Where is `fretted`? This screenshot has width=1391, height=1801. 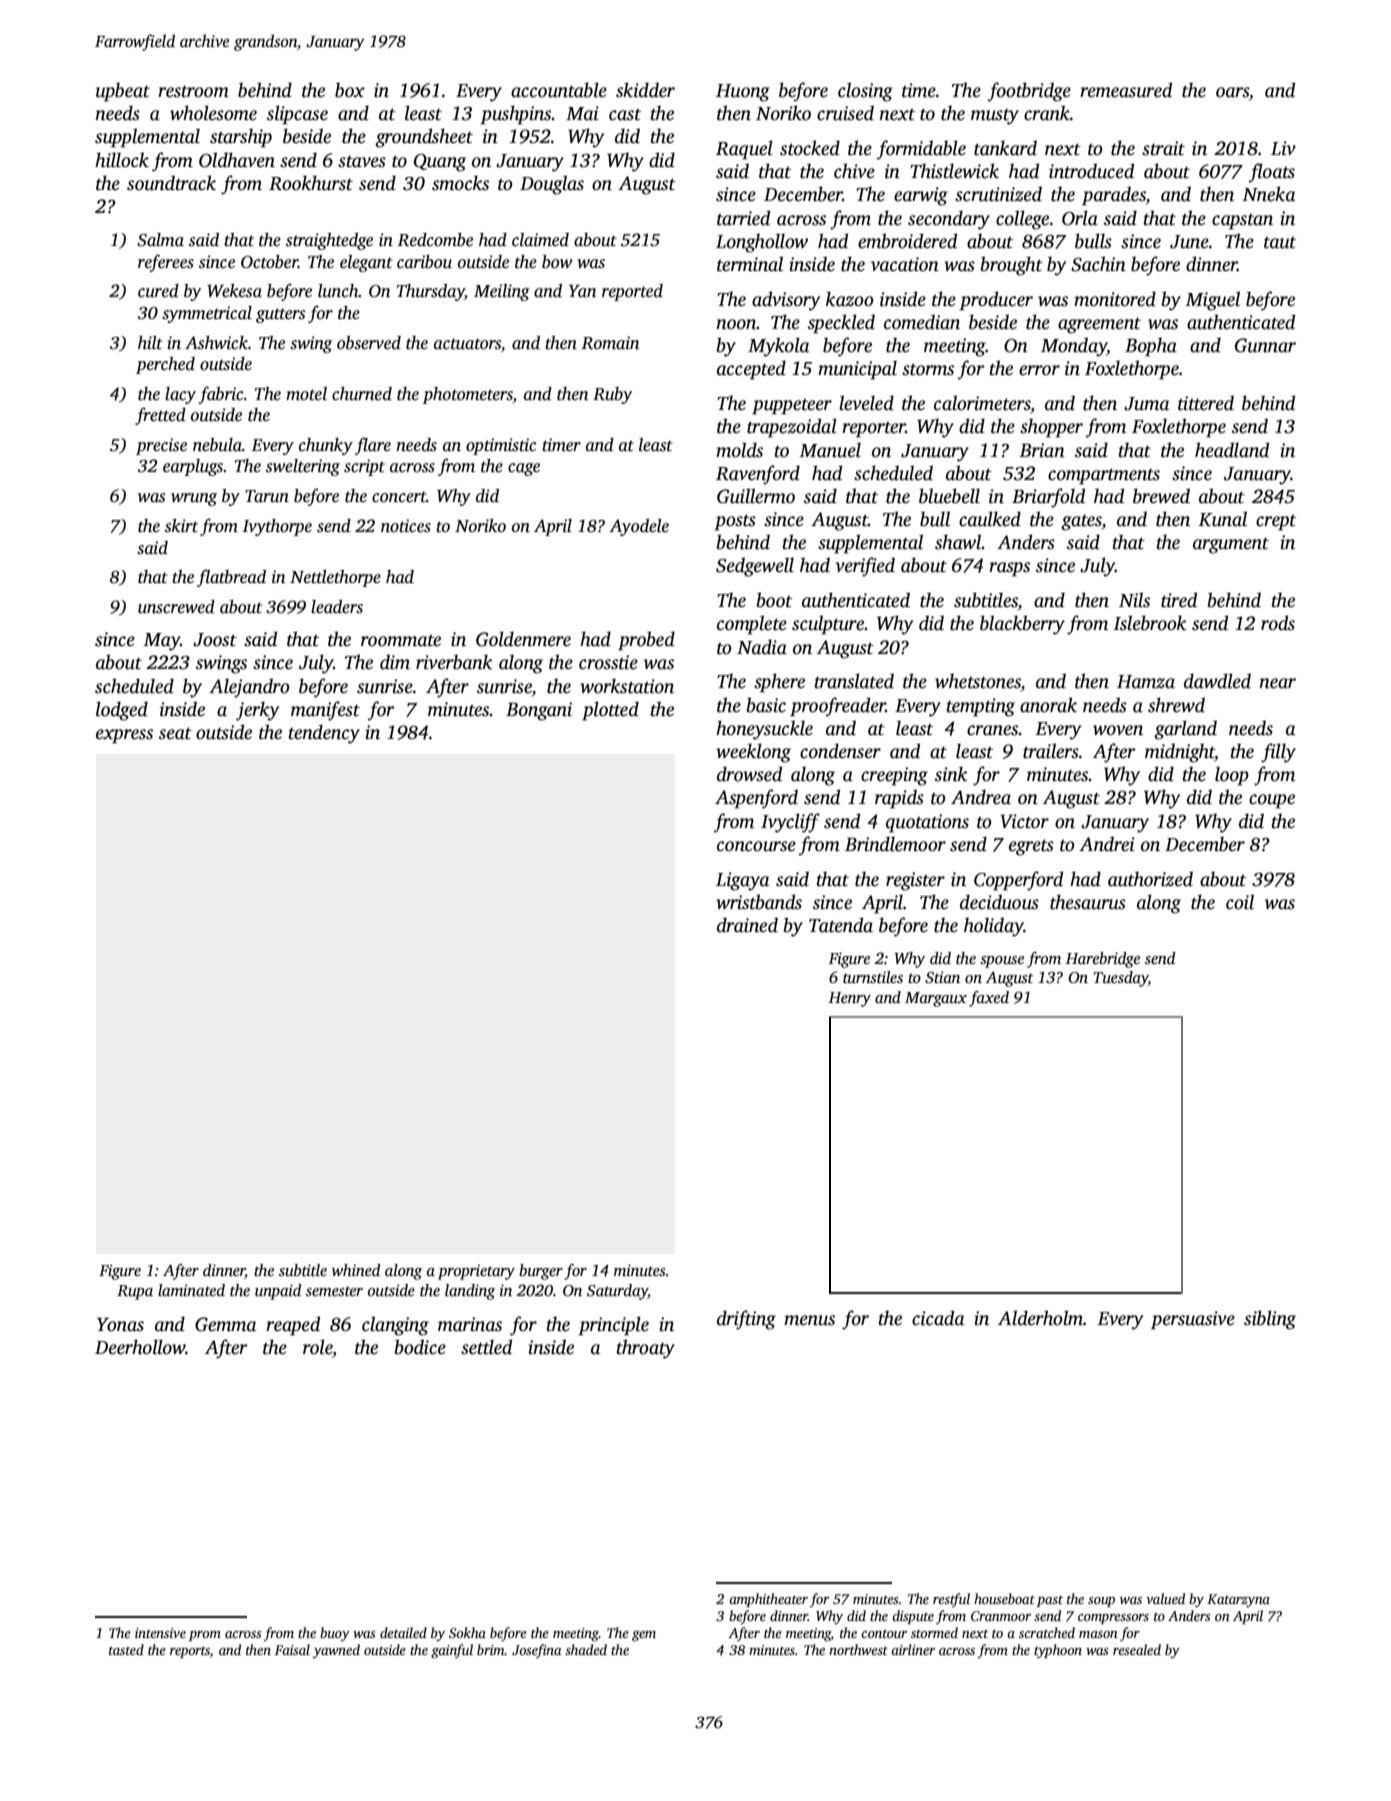
fretted is located at coordinates (160, 416).
